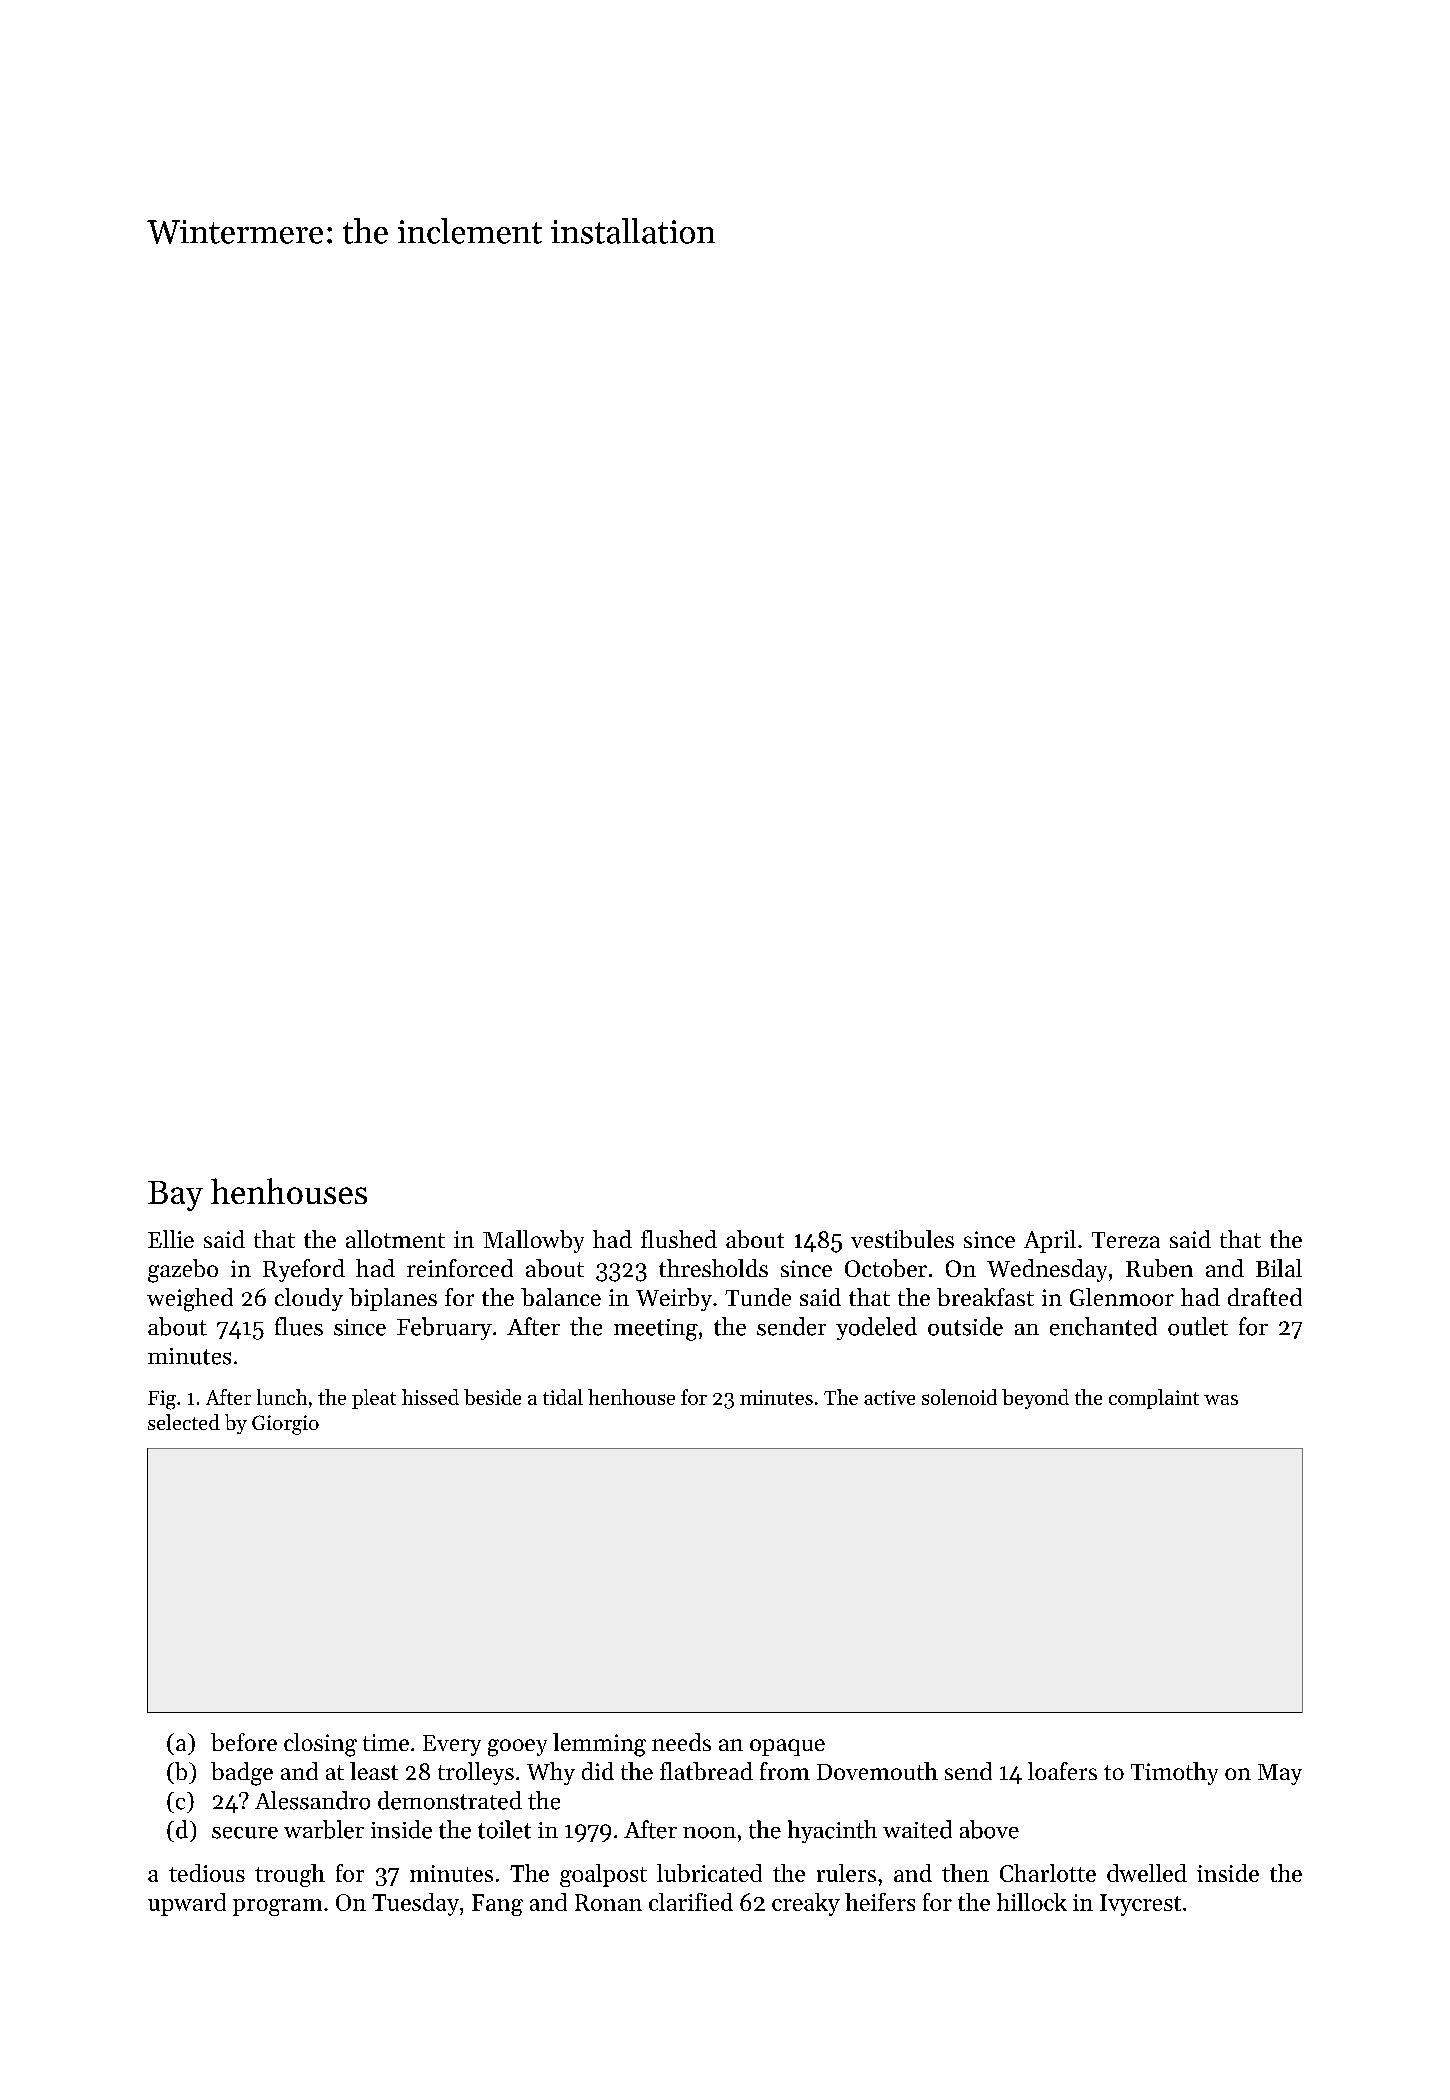 Image resolution: width=1450 pixels, height=2100 pixels. What do you see at coordinates (681, 1742) in the image?
I see `needs` at bounding box center [681, 1742].
